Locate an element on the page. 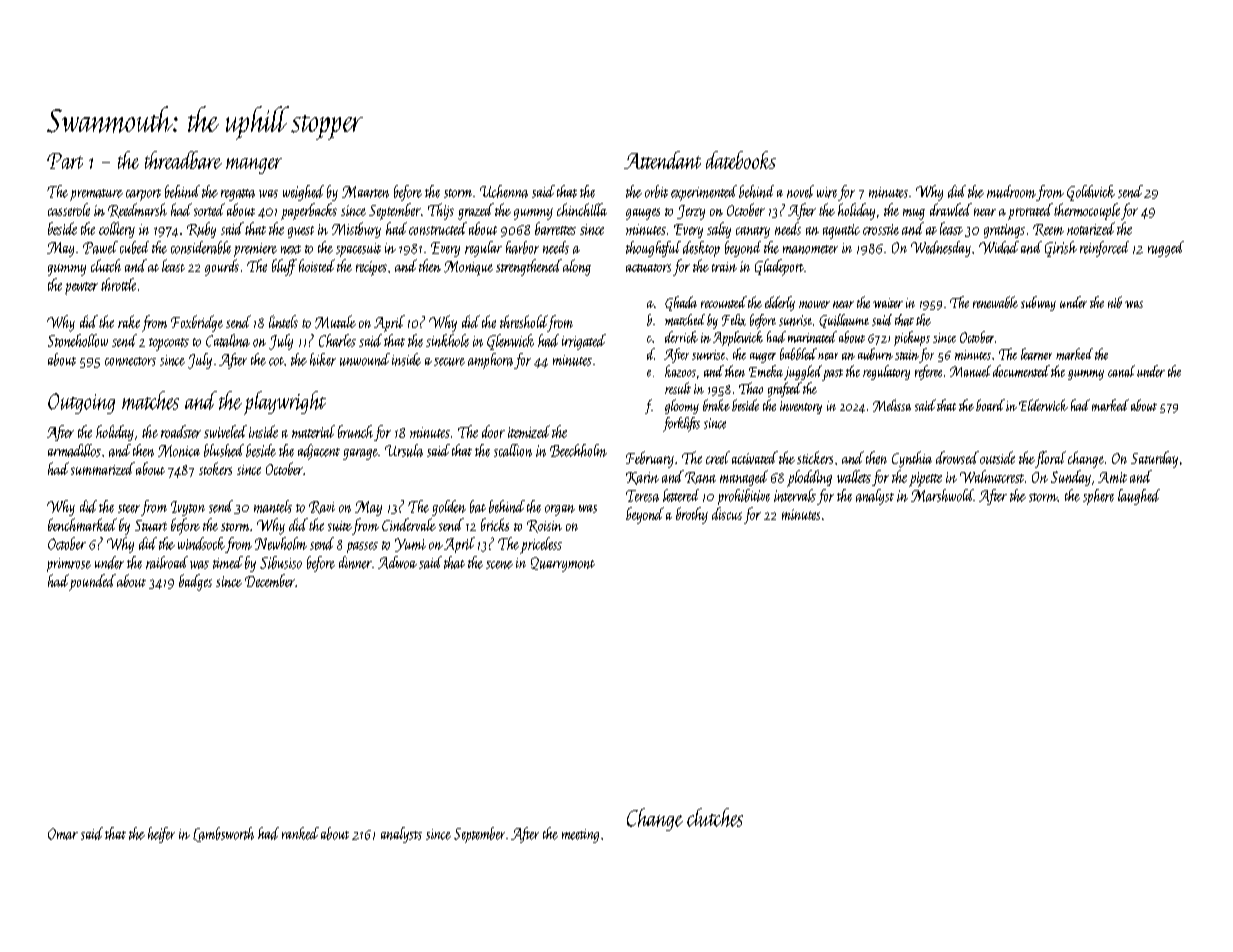 The height and width of the document is (952, 1233). throttle is located at coordinates (118, 284).
